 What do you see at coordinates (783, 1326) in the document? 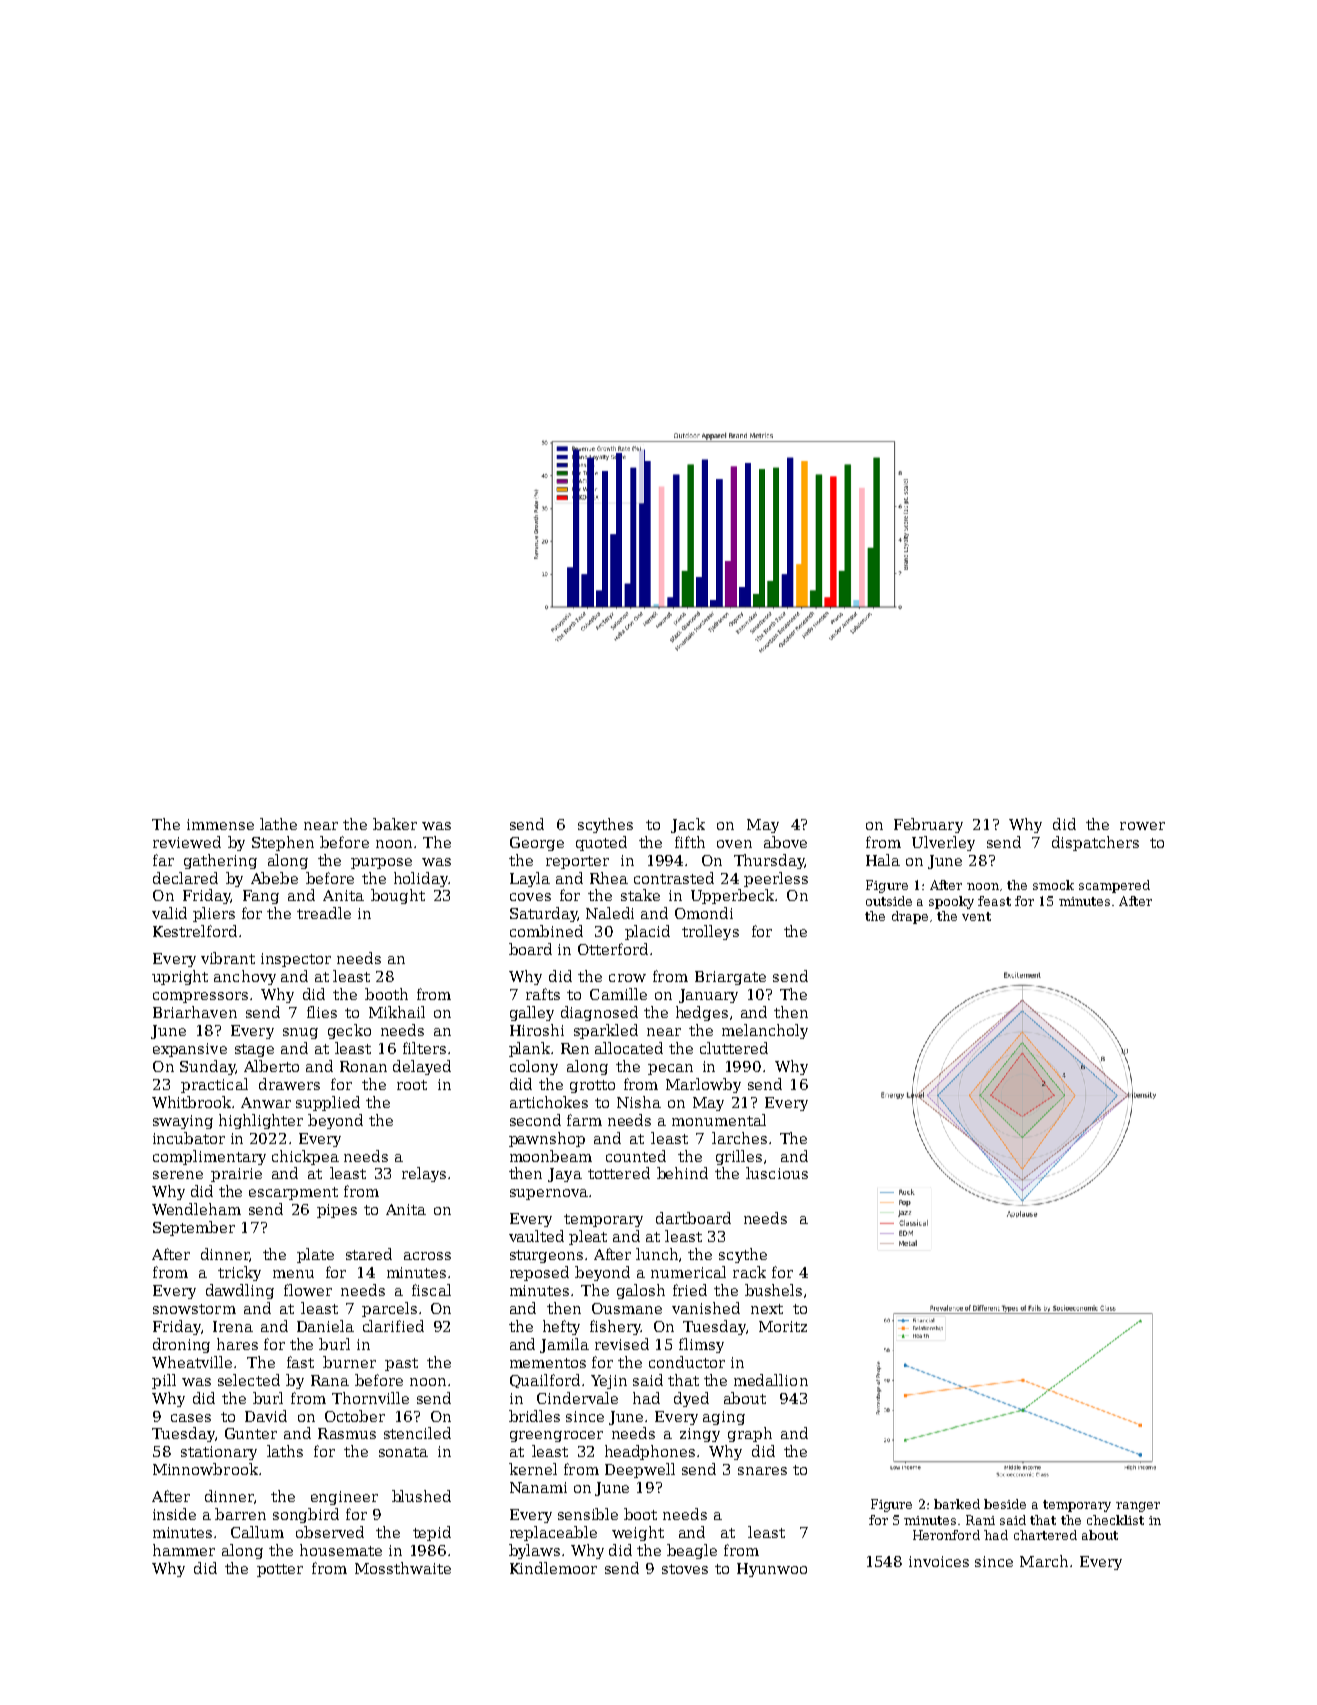
I see `Moritz` at bounding box center [783, 1326].
